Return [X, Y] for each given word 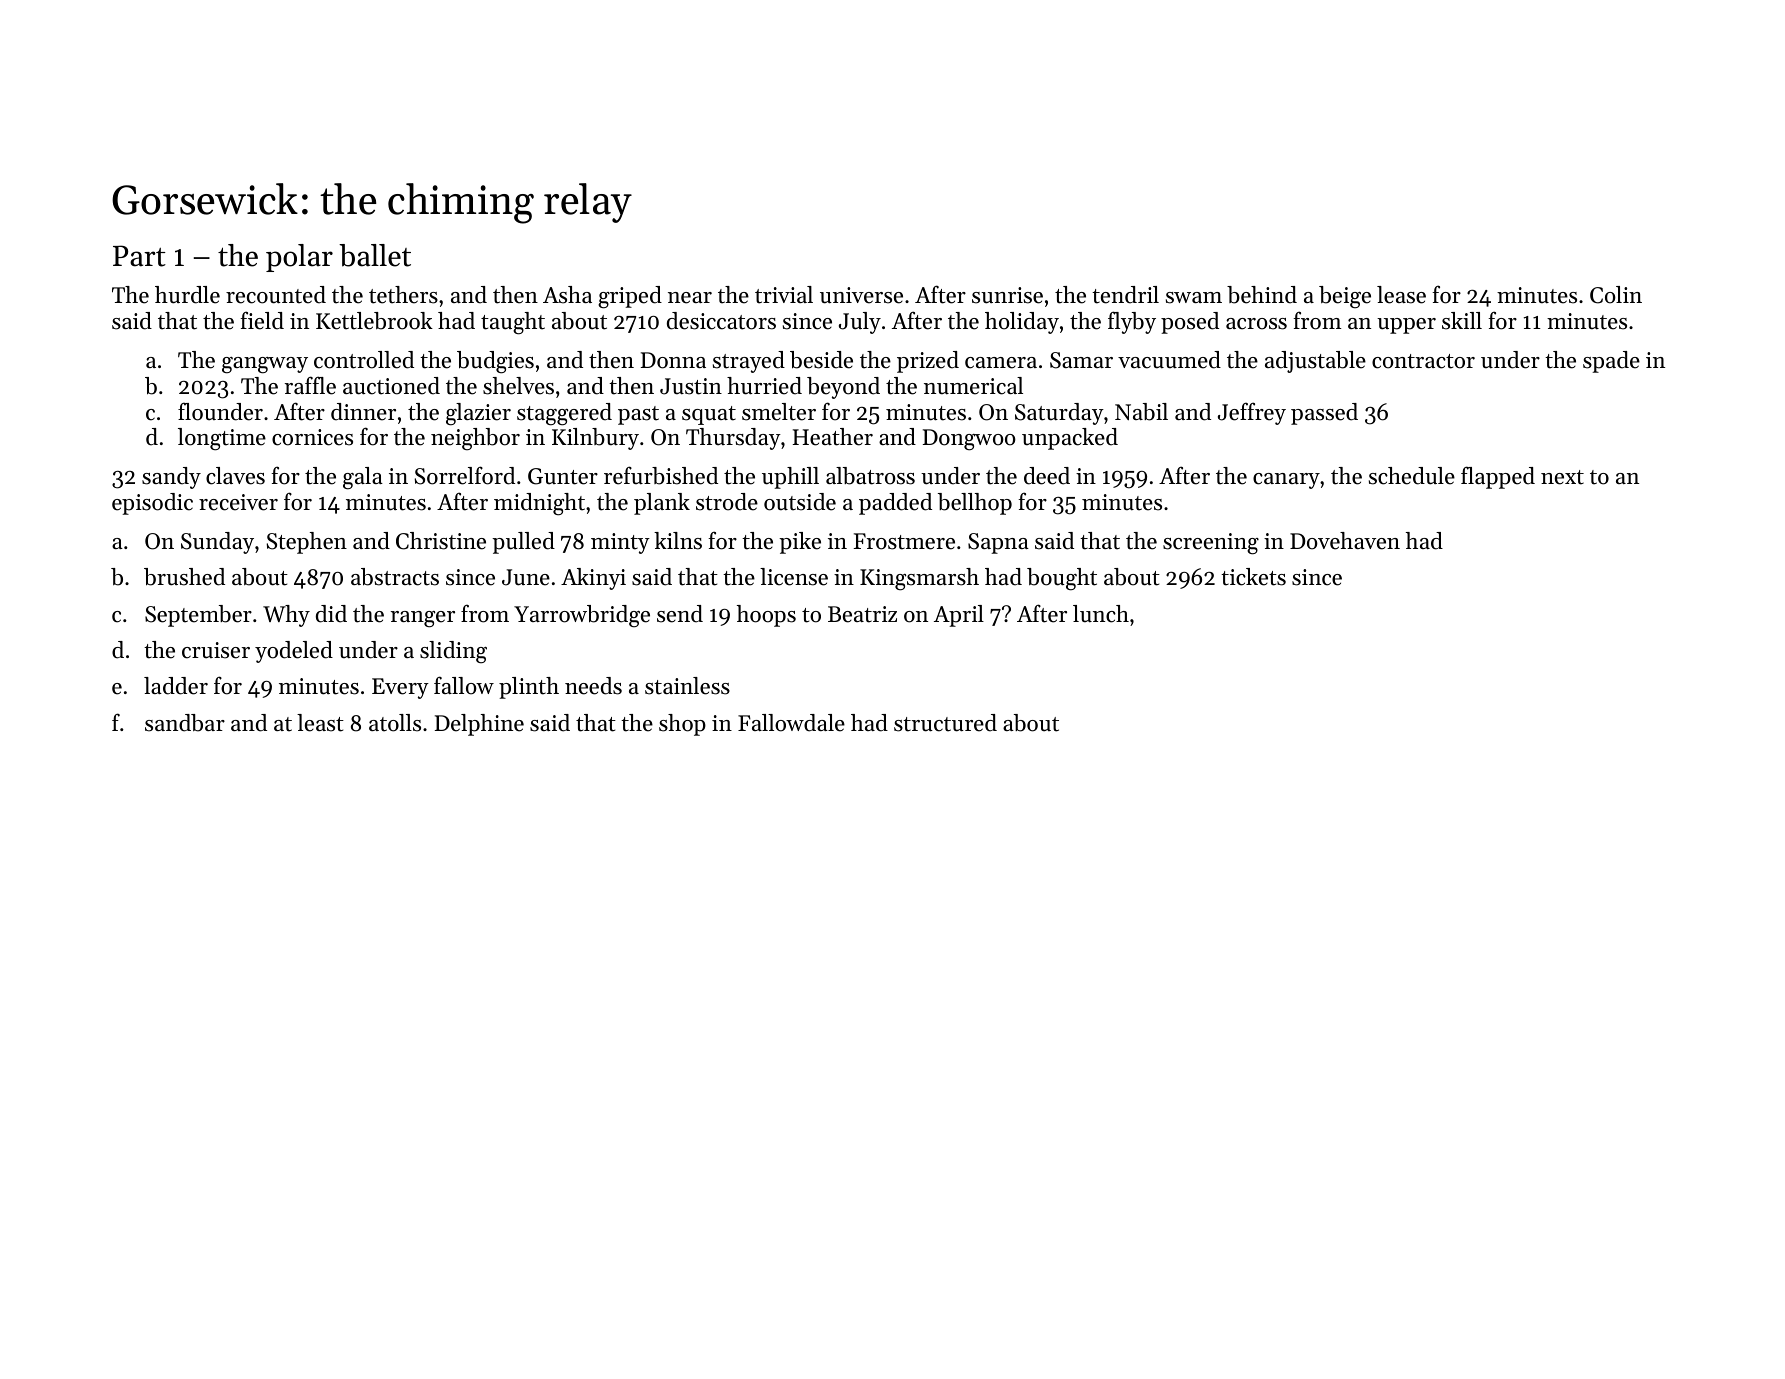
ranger [423, 619]
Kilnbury [595, 439]
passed [1324, 414]
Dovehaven [1345, 541]
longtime [222, 439]
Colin [1616, 295]
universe [861, 295]
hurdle [187, 295]
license [794, 577]
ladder [176, 686]
